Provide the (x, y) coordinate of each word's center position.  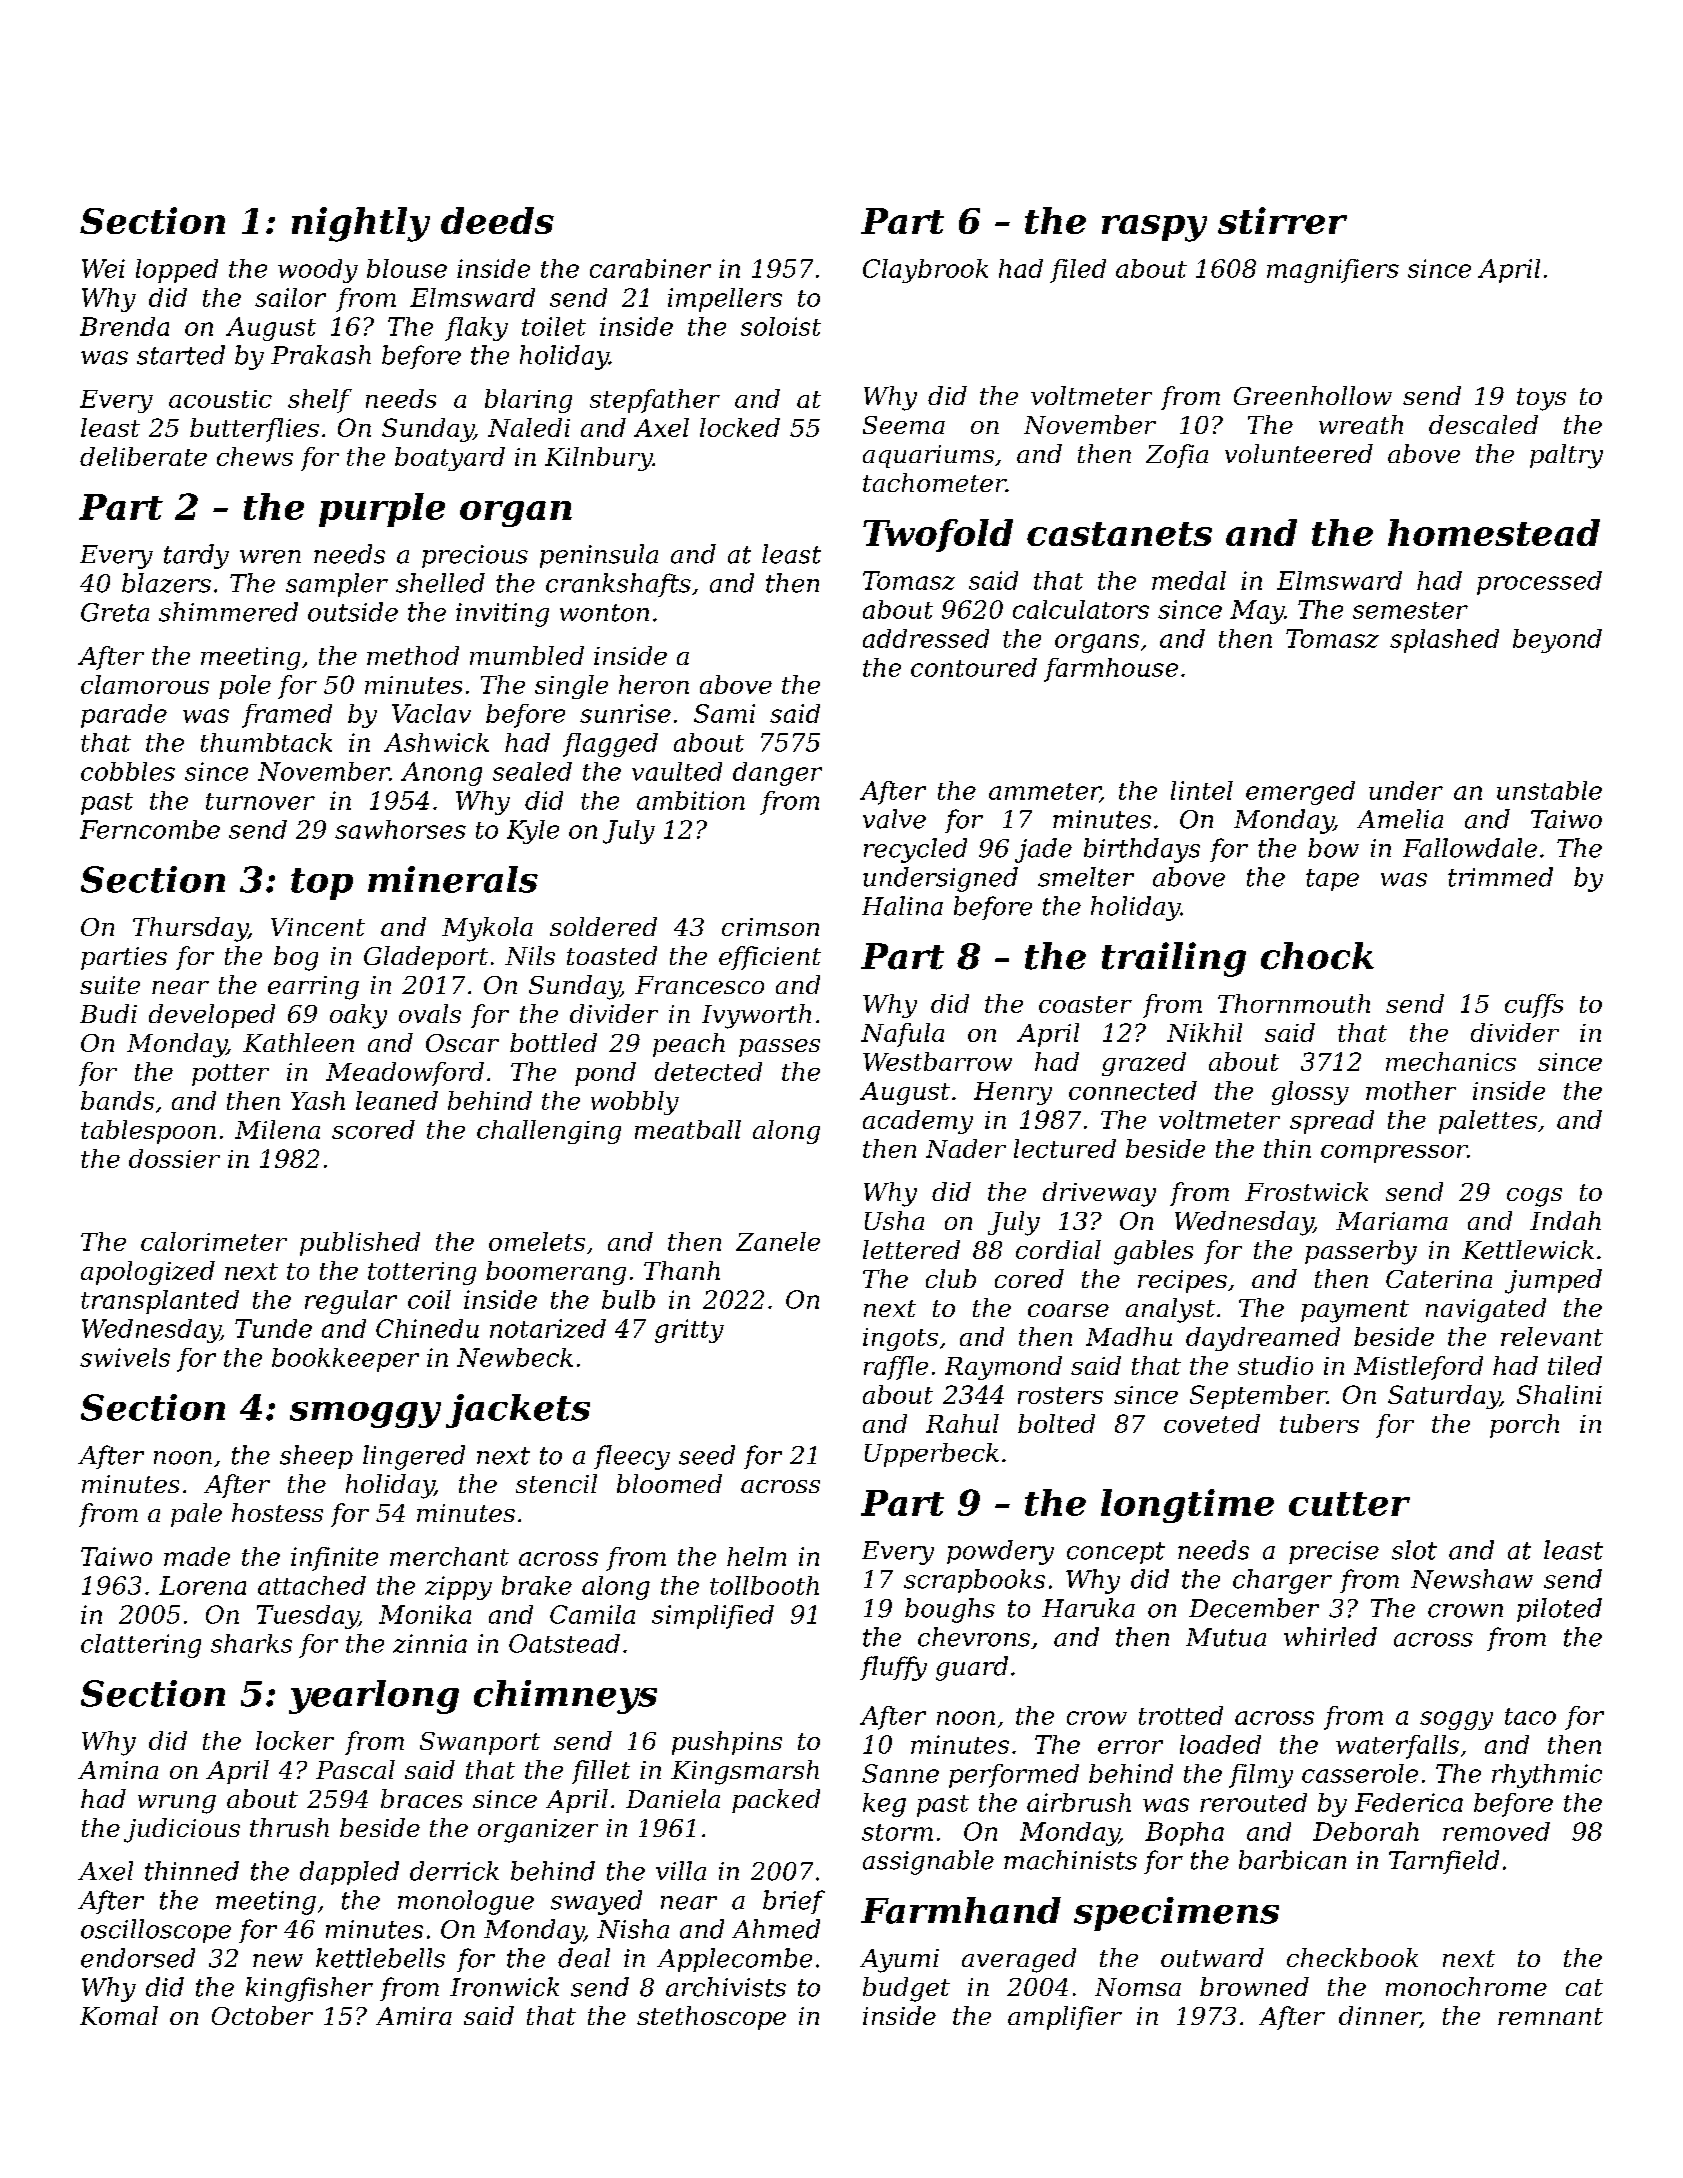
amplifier (1065, 2018)
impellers (725, 300)
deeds (497, 220)
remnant (1550, 2016)
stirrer (1282, 220)
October (262, 2015)
